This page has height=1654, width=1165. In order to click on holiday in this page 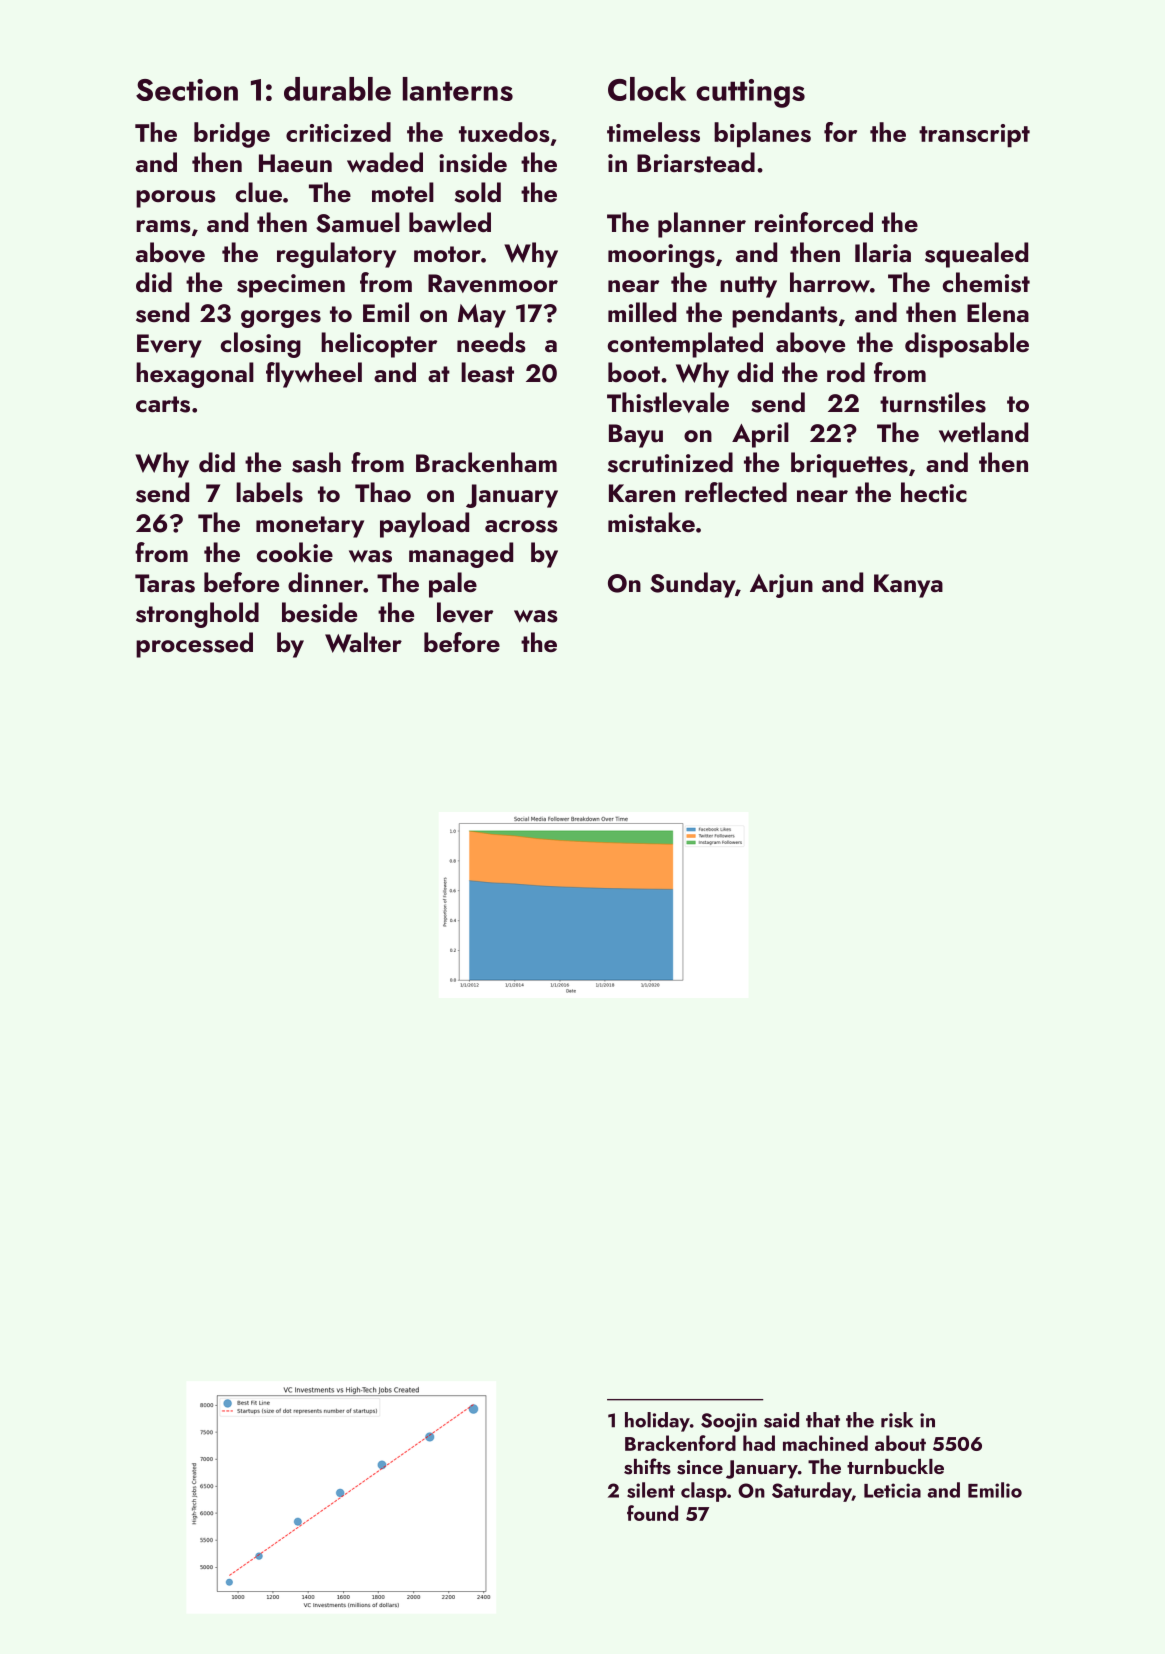, I will do `click(657, 1422)`.
